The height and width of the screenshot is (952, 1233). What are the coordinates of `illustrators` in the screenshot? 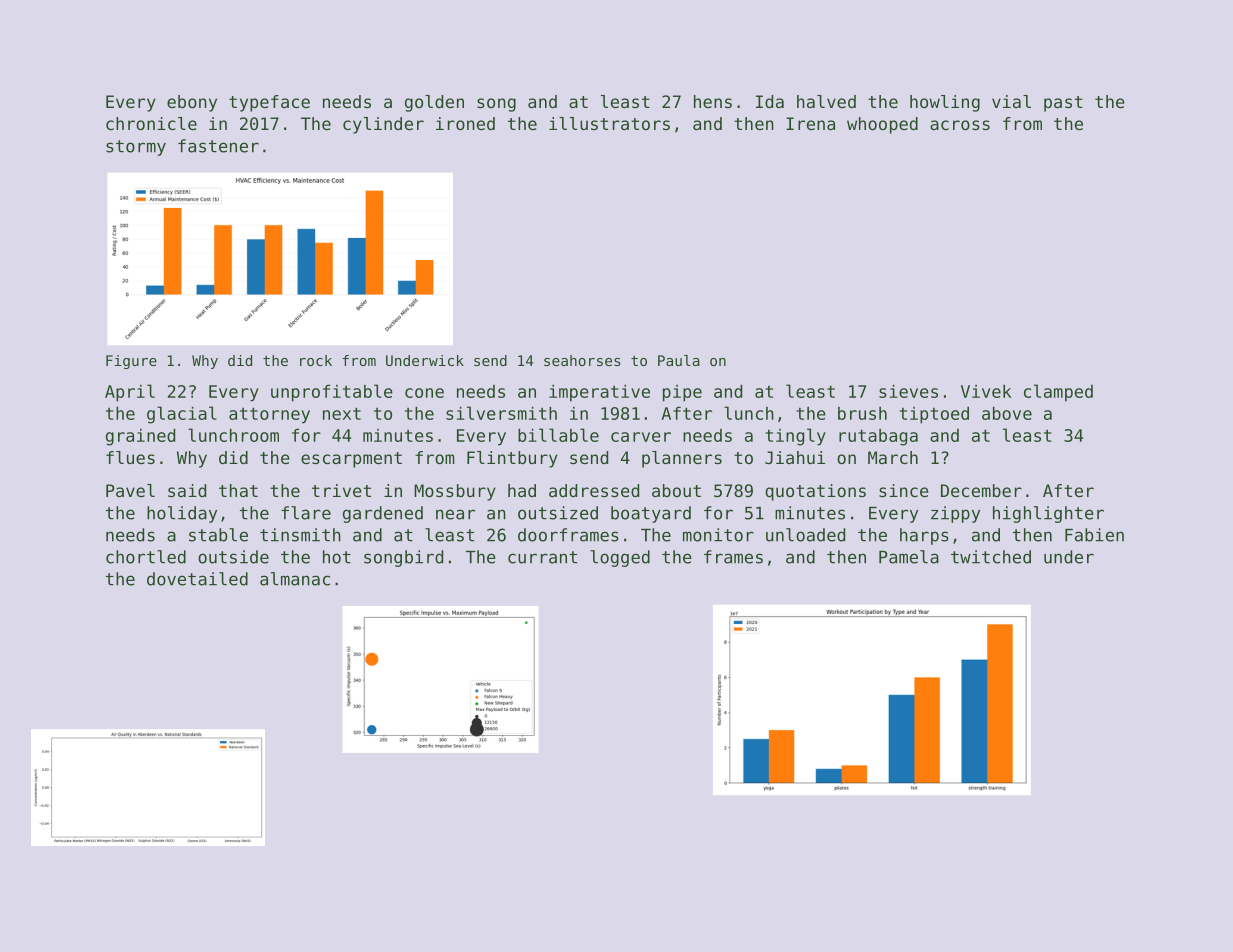 It's located at (609, 123).
